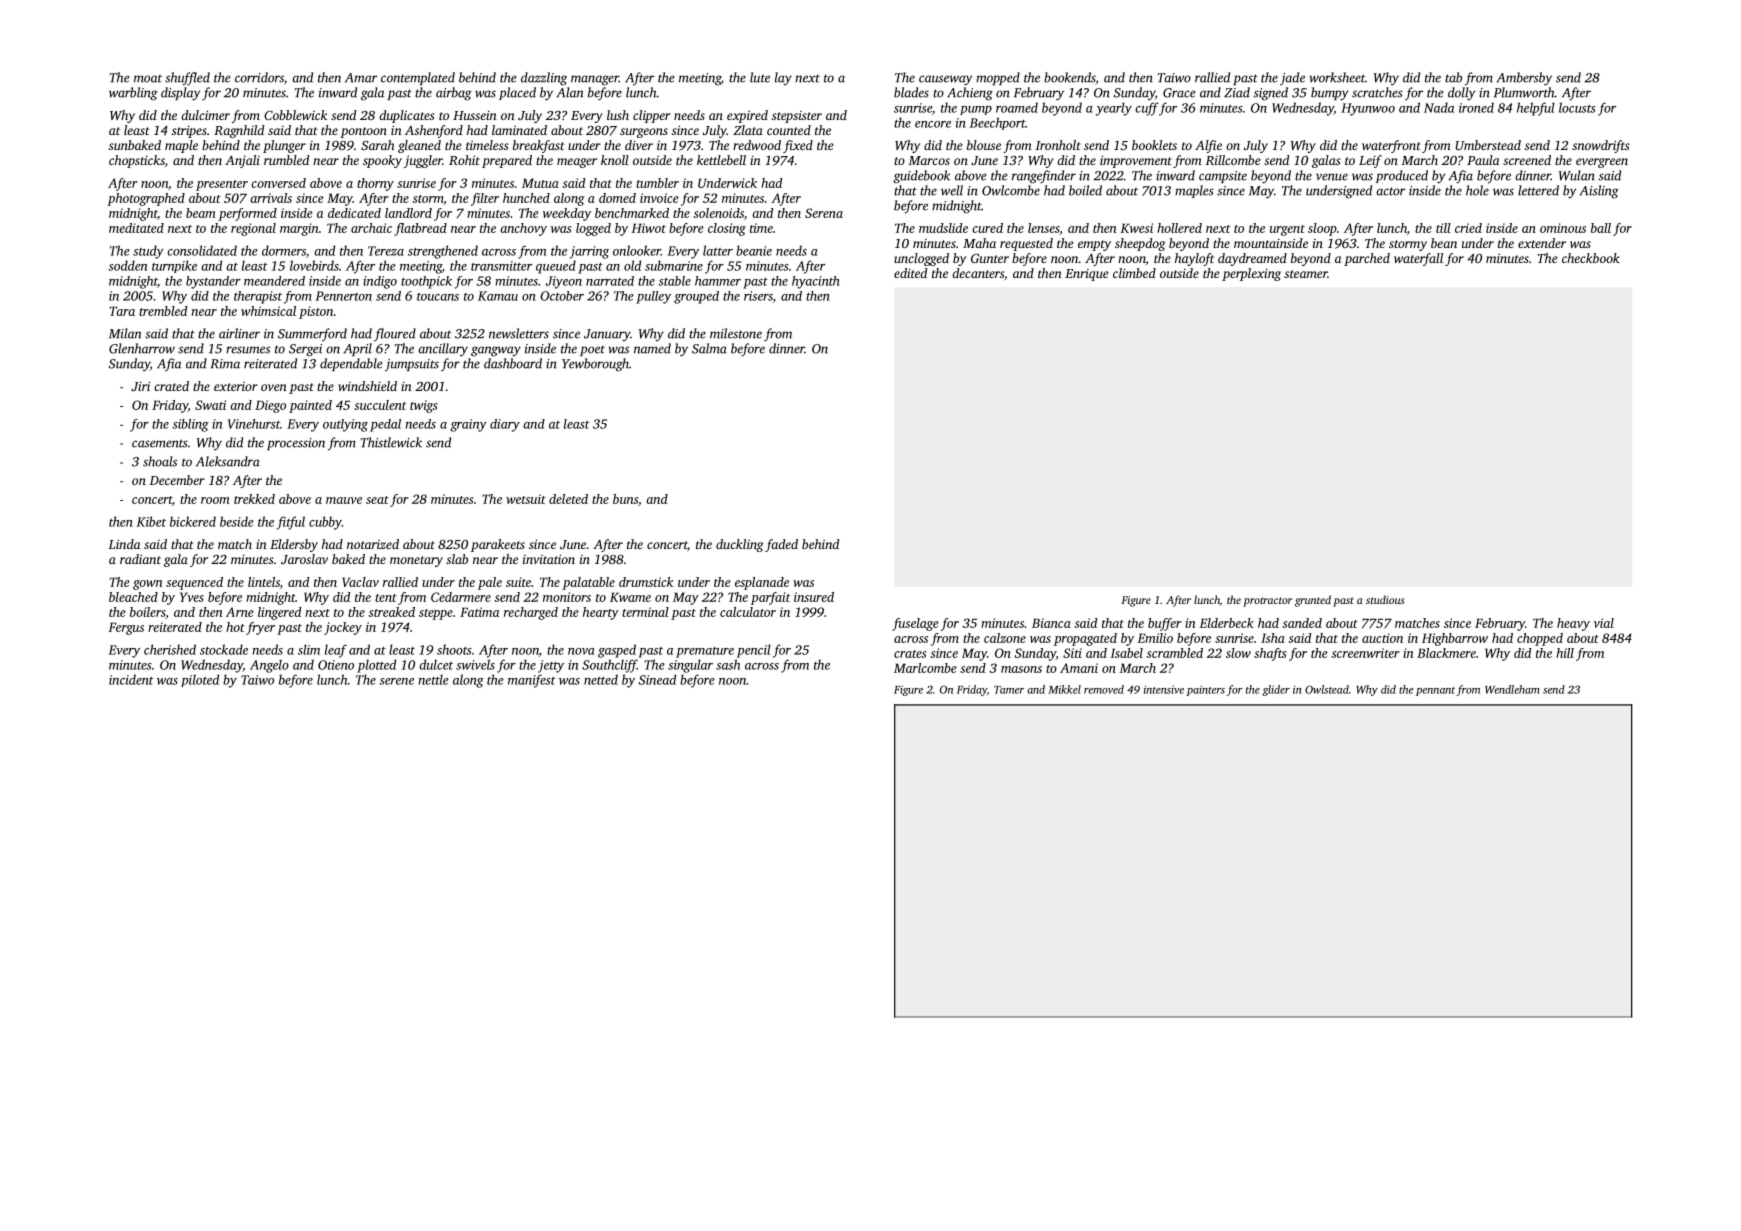 The height and width of the screenshot is (1231, 1741). Describe the element at coordinates (131, 679) in the screenshot. I see `incident` at that location.
